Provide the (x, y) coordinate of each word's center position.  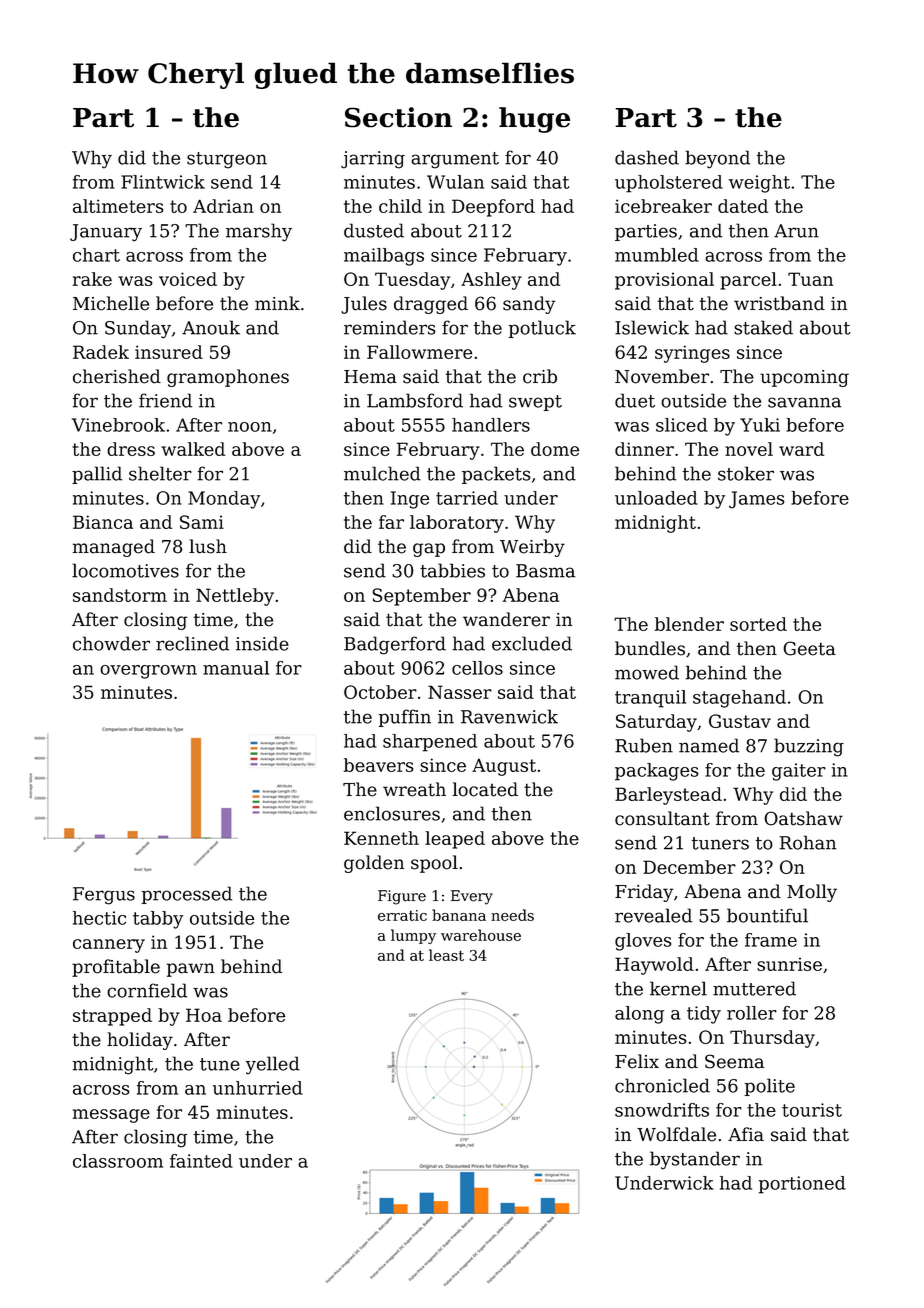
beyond (717, 159)
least (446, 955)
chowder (111, 643)
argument (455, 160)
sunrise (789, 964)
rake (92, 279)
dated (743, 206)
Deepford (493, 208)
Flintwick (163, 182)
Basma (545, 571)
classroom (118, 1161)
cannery (109, 946)
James (756, 500)
